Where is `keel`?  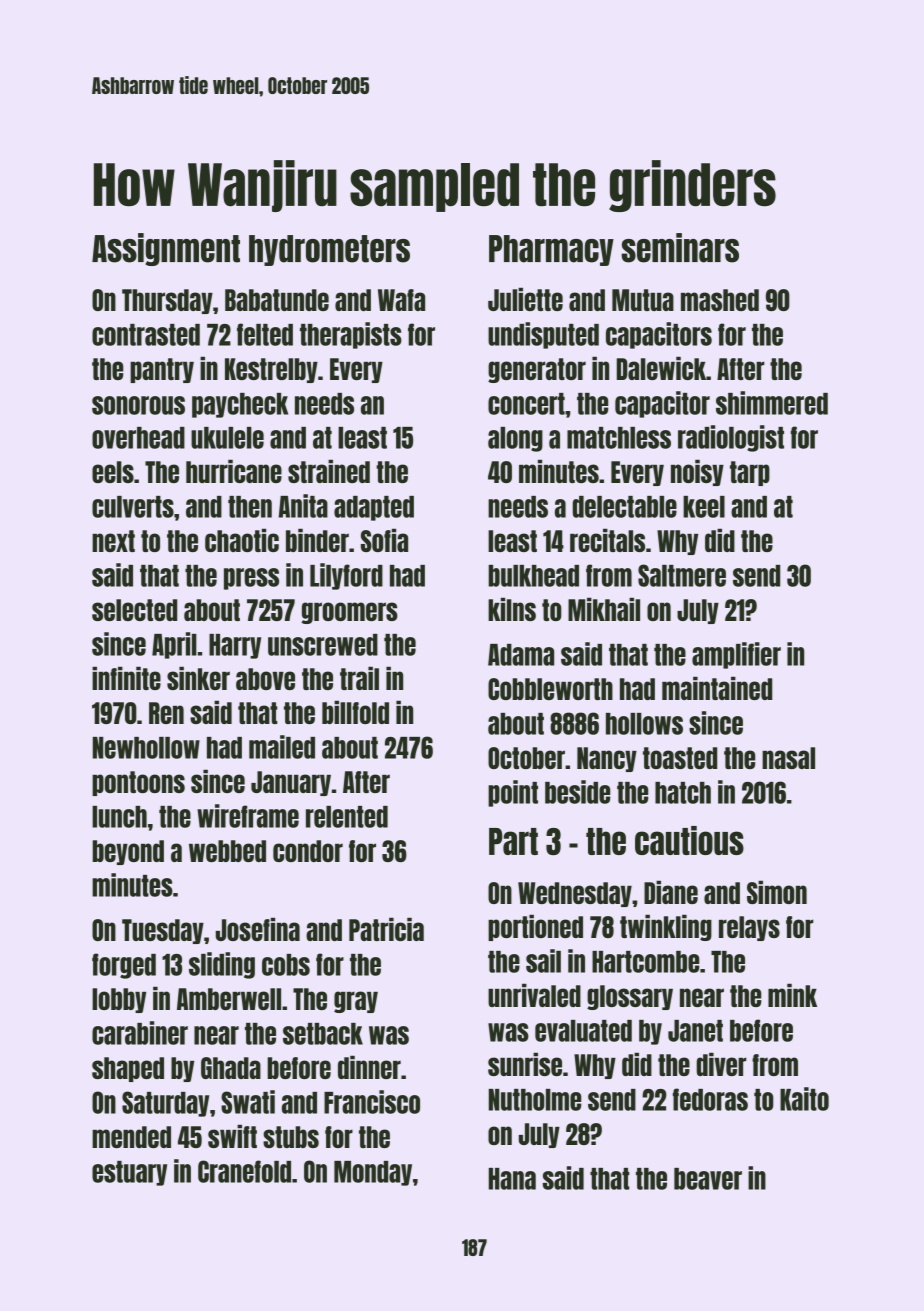
keel is located at coordinates (704, 507).
